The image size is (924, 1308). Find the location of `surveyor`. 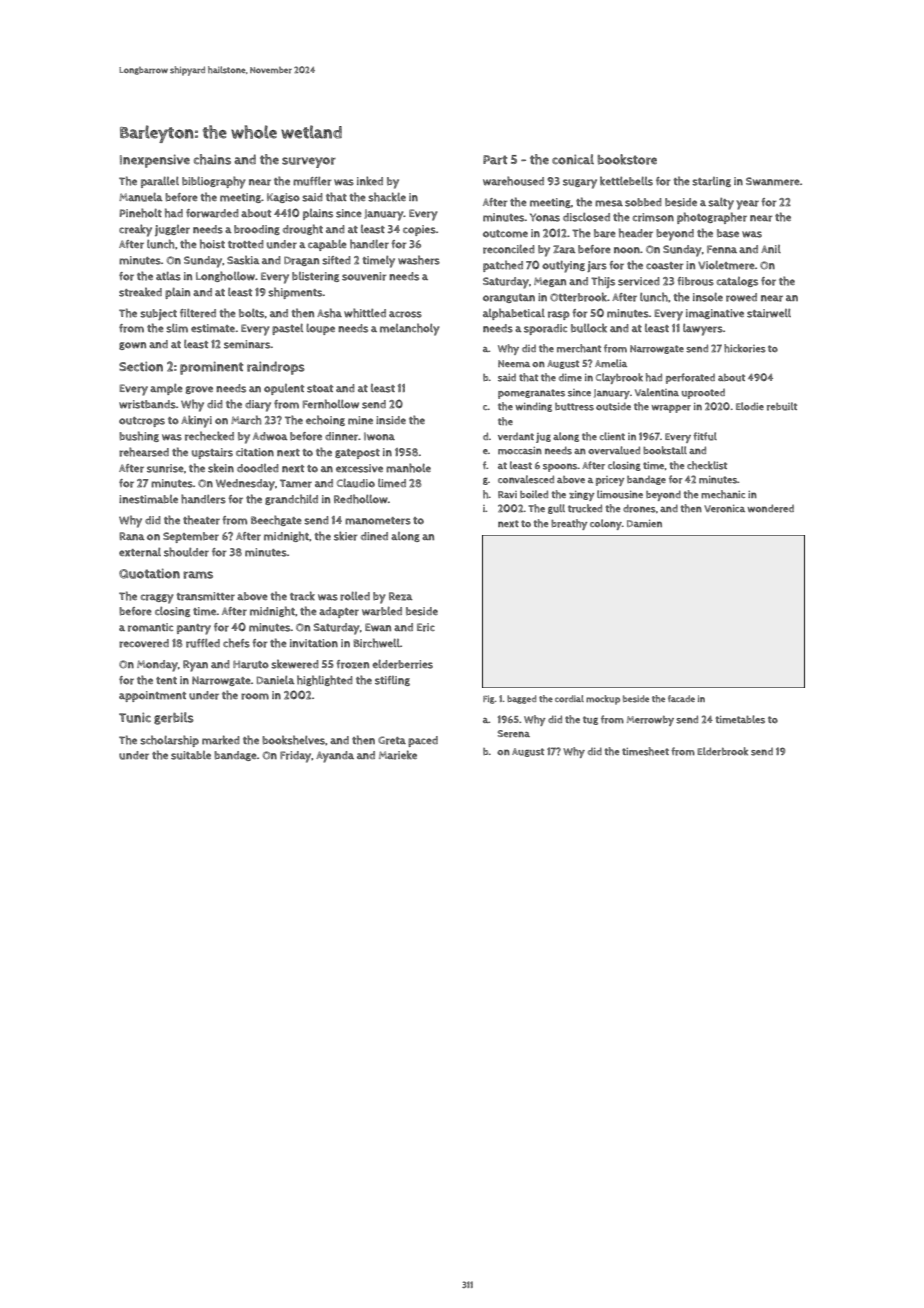

surveyor is located at coordinates (309, 162).
